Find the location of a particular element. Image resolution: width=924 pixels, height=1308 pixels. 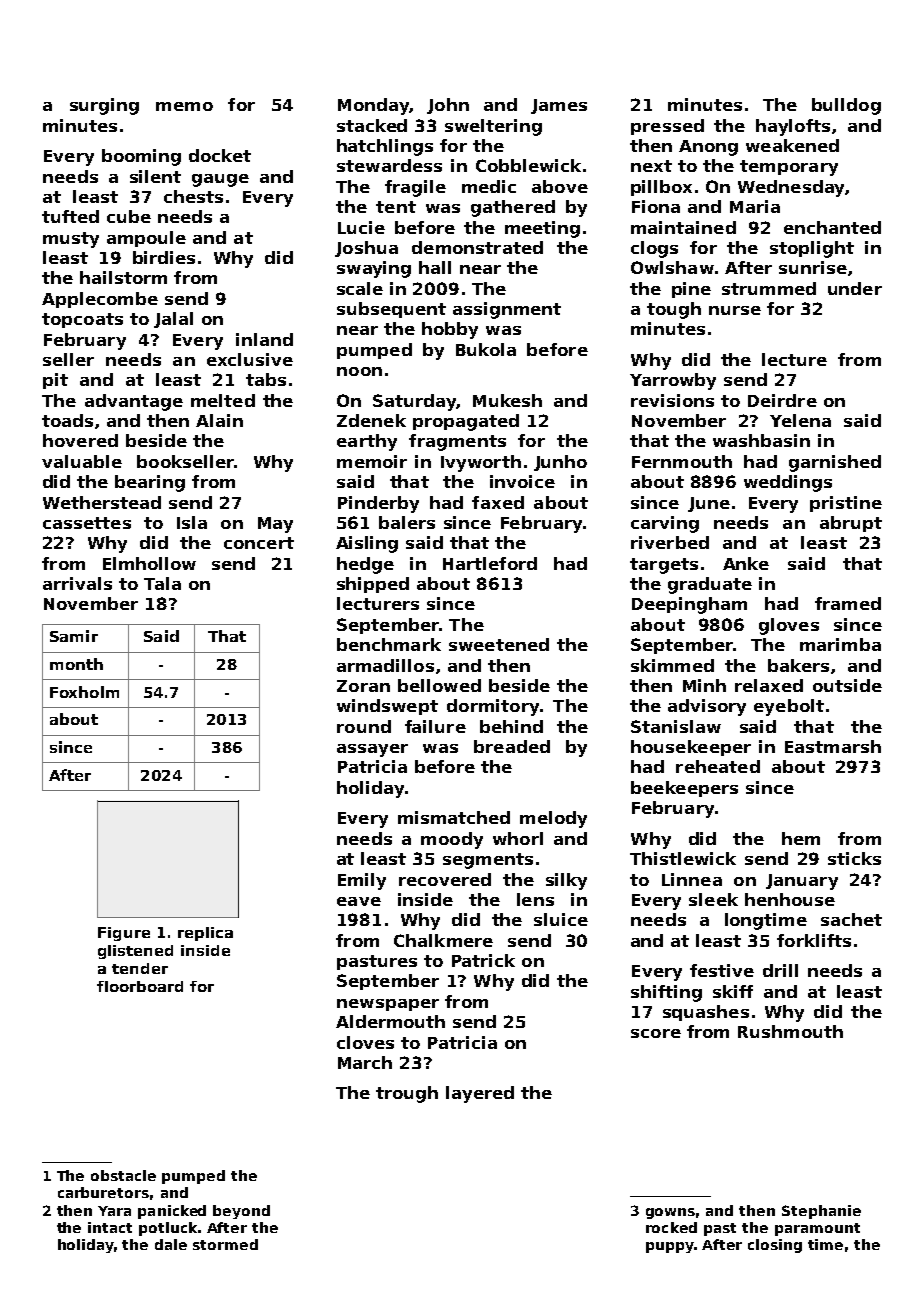

arrivals is located at coordinates (77, 583).
